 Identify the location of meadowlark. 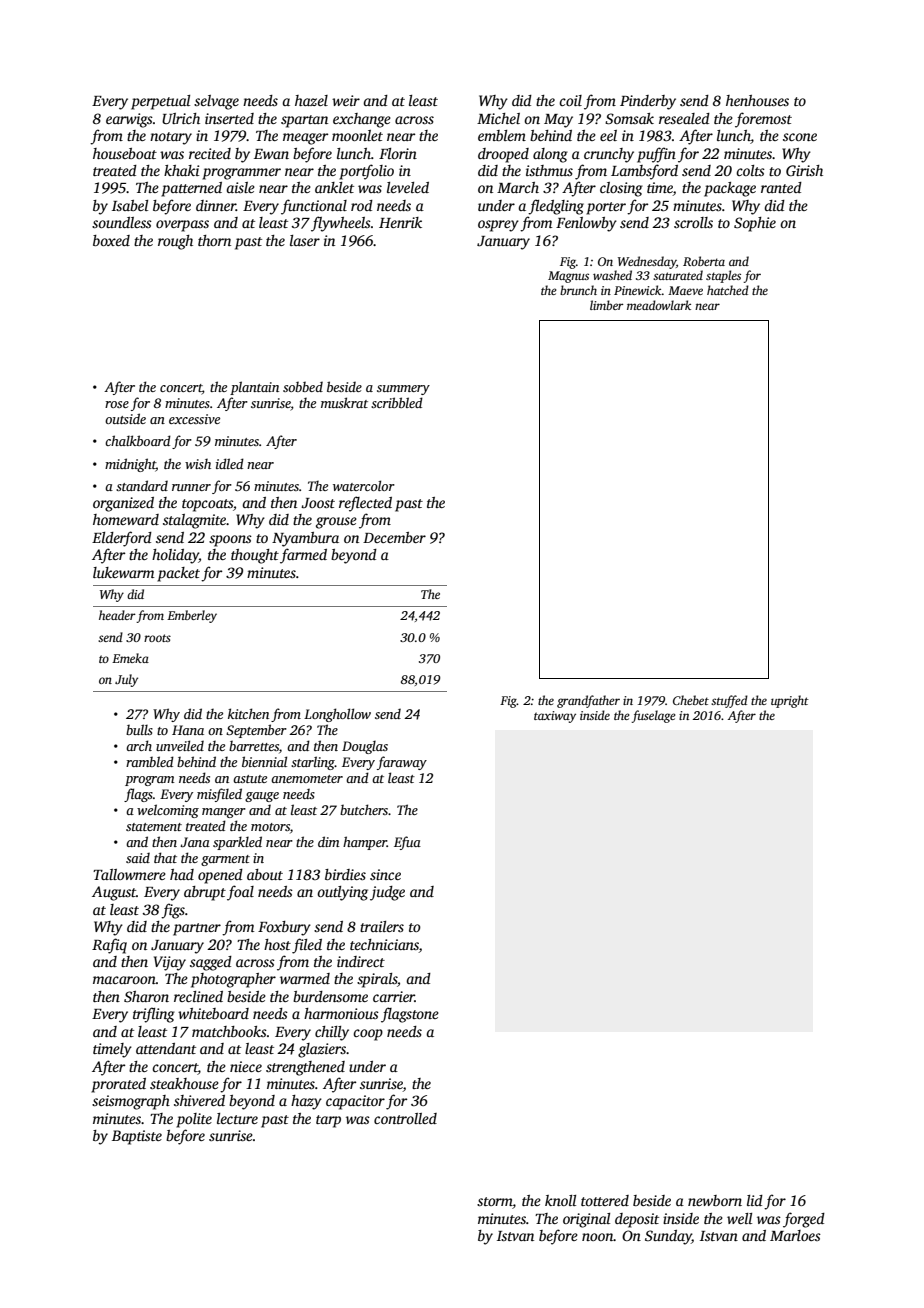
(659, 305).
